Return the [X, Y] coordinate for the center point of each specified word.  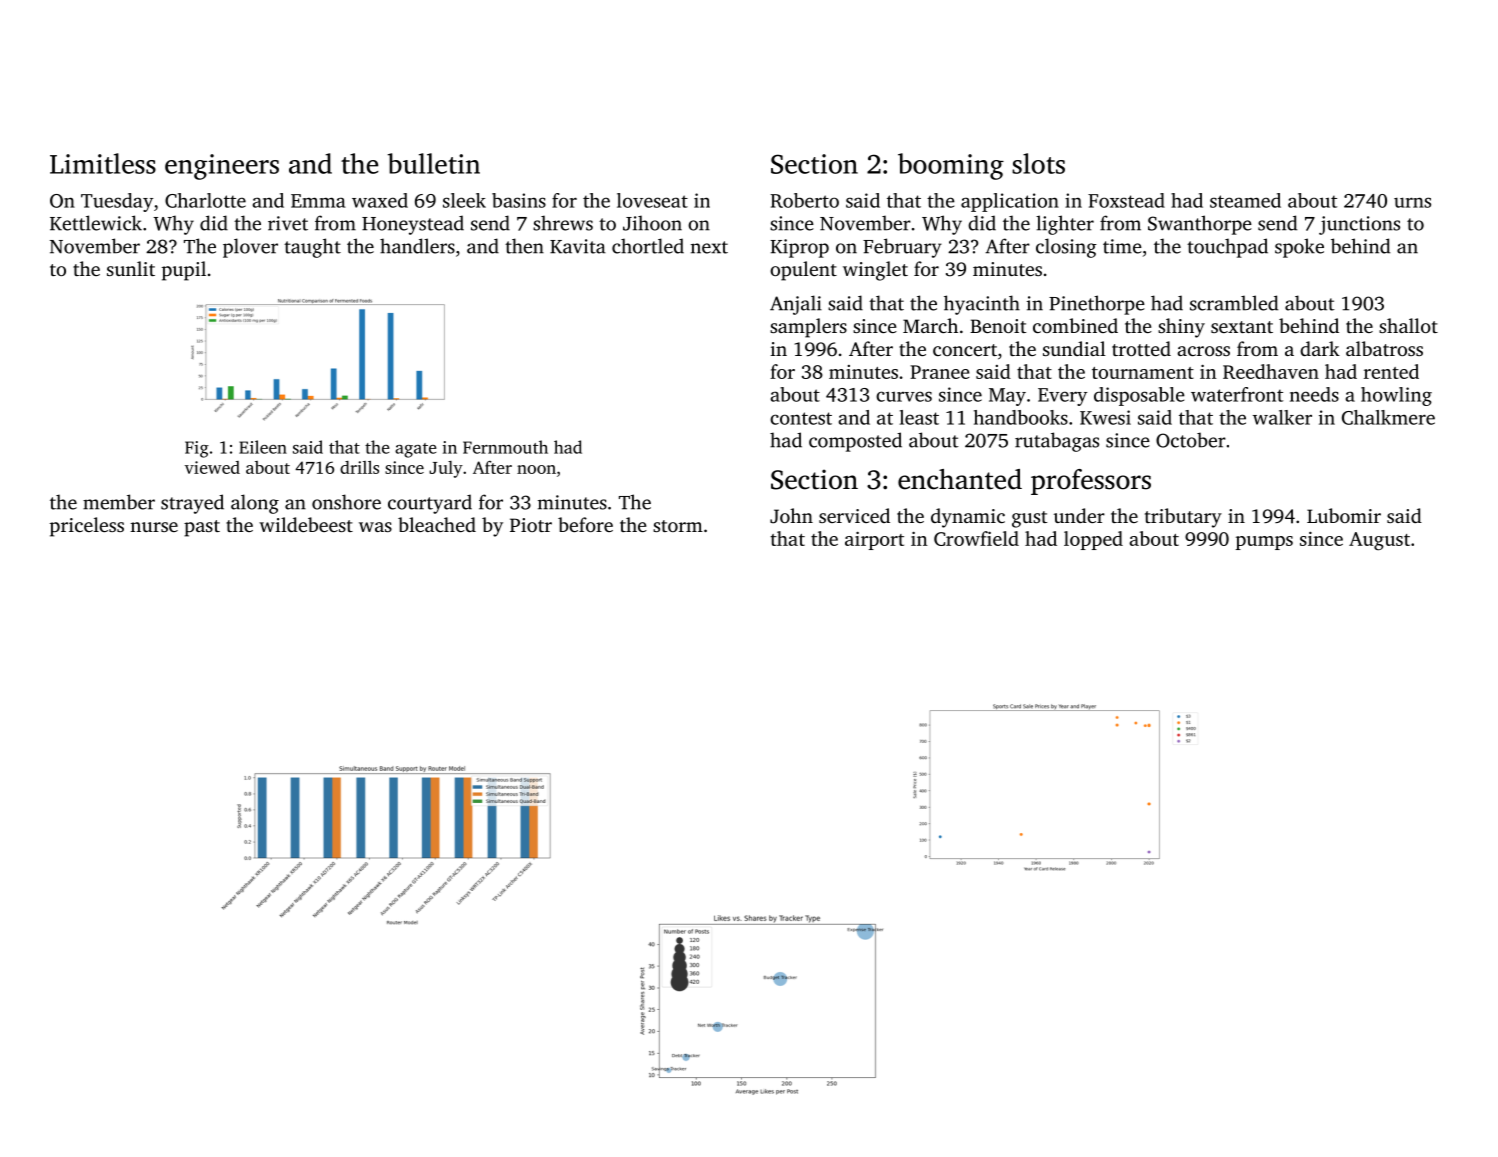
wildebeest [306, 524]
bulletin [434, 163]
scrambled [1234, 303]
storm [678, 526]
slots [1038, 163]
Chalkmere [1388, 417]
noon [536, 469]
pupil [184, 271]
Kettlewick [96, 223]
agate [416, 450]
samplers [808, 328]
